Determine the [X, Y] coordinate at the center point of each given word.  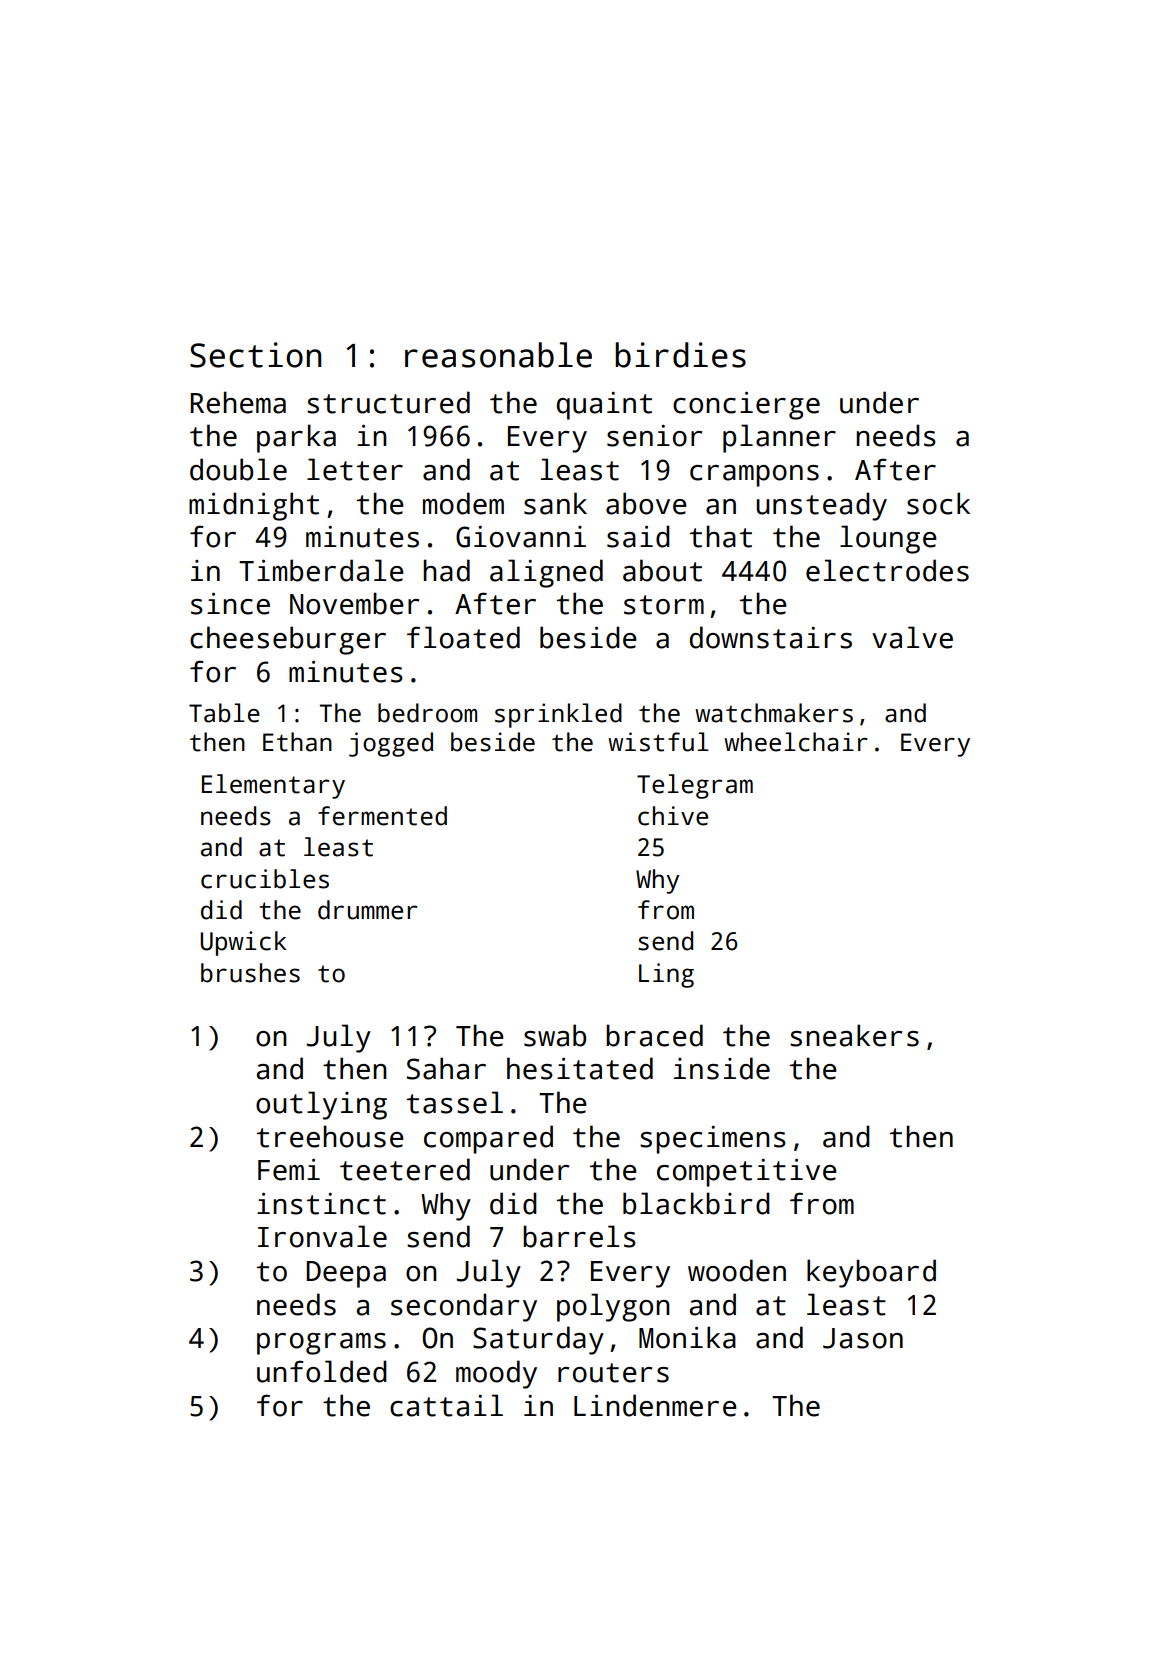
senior [654, 436]
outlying [321, 1105]
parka [296, 438]
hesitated [580, 1068]
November [354, 603]
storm [664, 605]
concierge [746, 406]
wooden [737, 1270]
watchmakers [774, 713]
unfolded [322, 1371]
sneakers [854, 1035]
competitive [747, 1173]
